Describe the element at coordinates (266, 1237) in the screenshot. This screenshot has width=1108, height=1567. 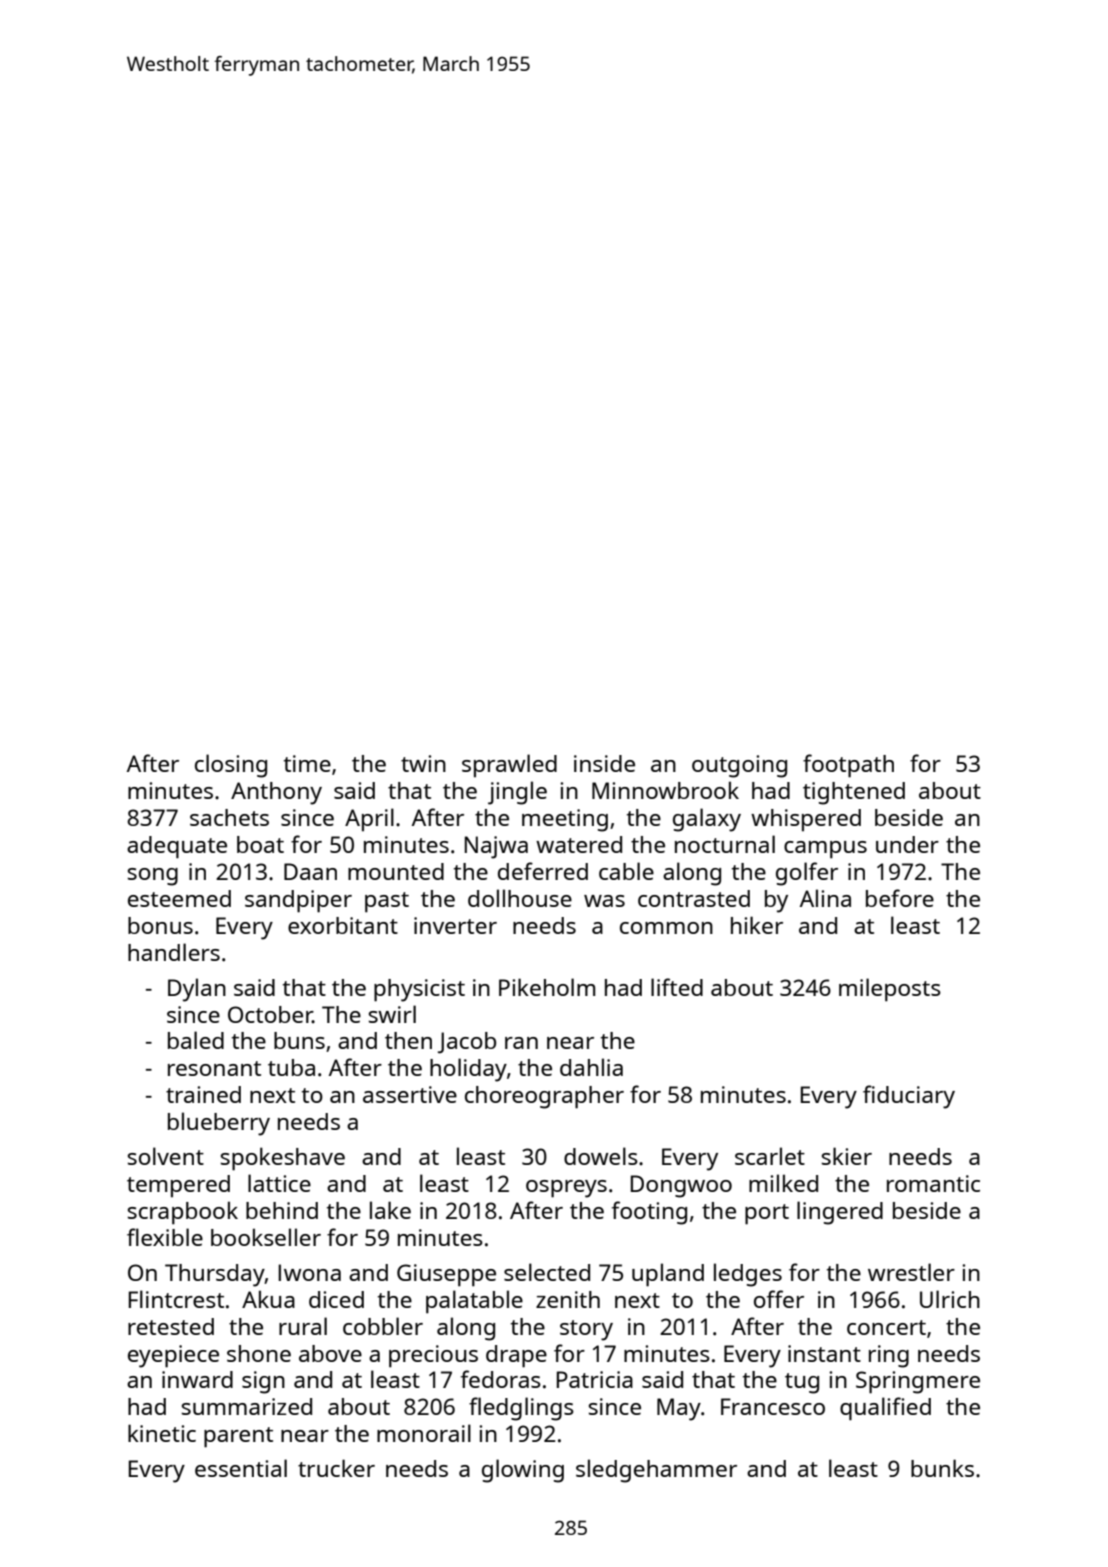
I see `bookseller` at that location.
